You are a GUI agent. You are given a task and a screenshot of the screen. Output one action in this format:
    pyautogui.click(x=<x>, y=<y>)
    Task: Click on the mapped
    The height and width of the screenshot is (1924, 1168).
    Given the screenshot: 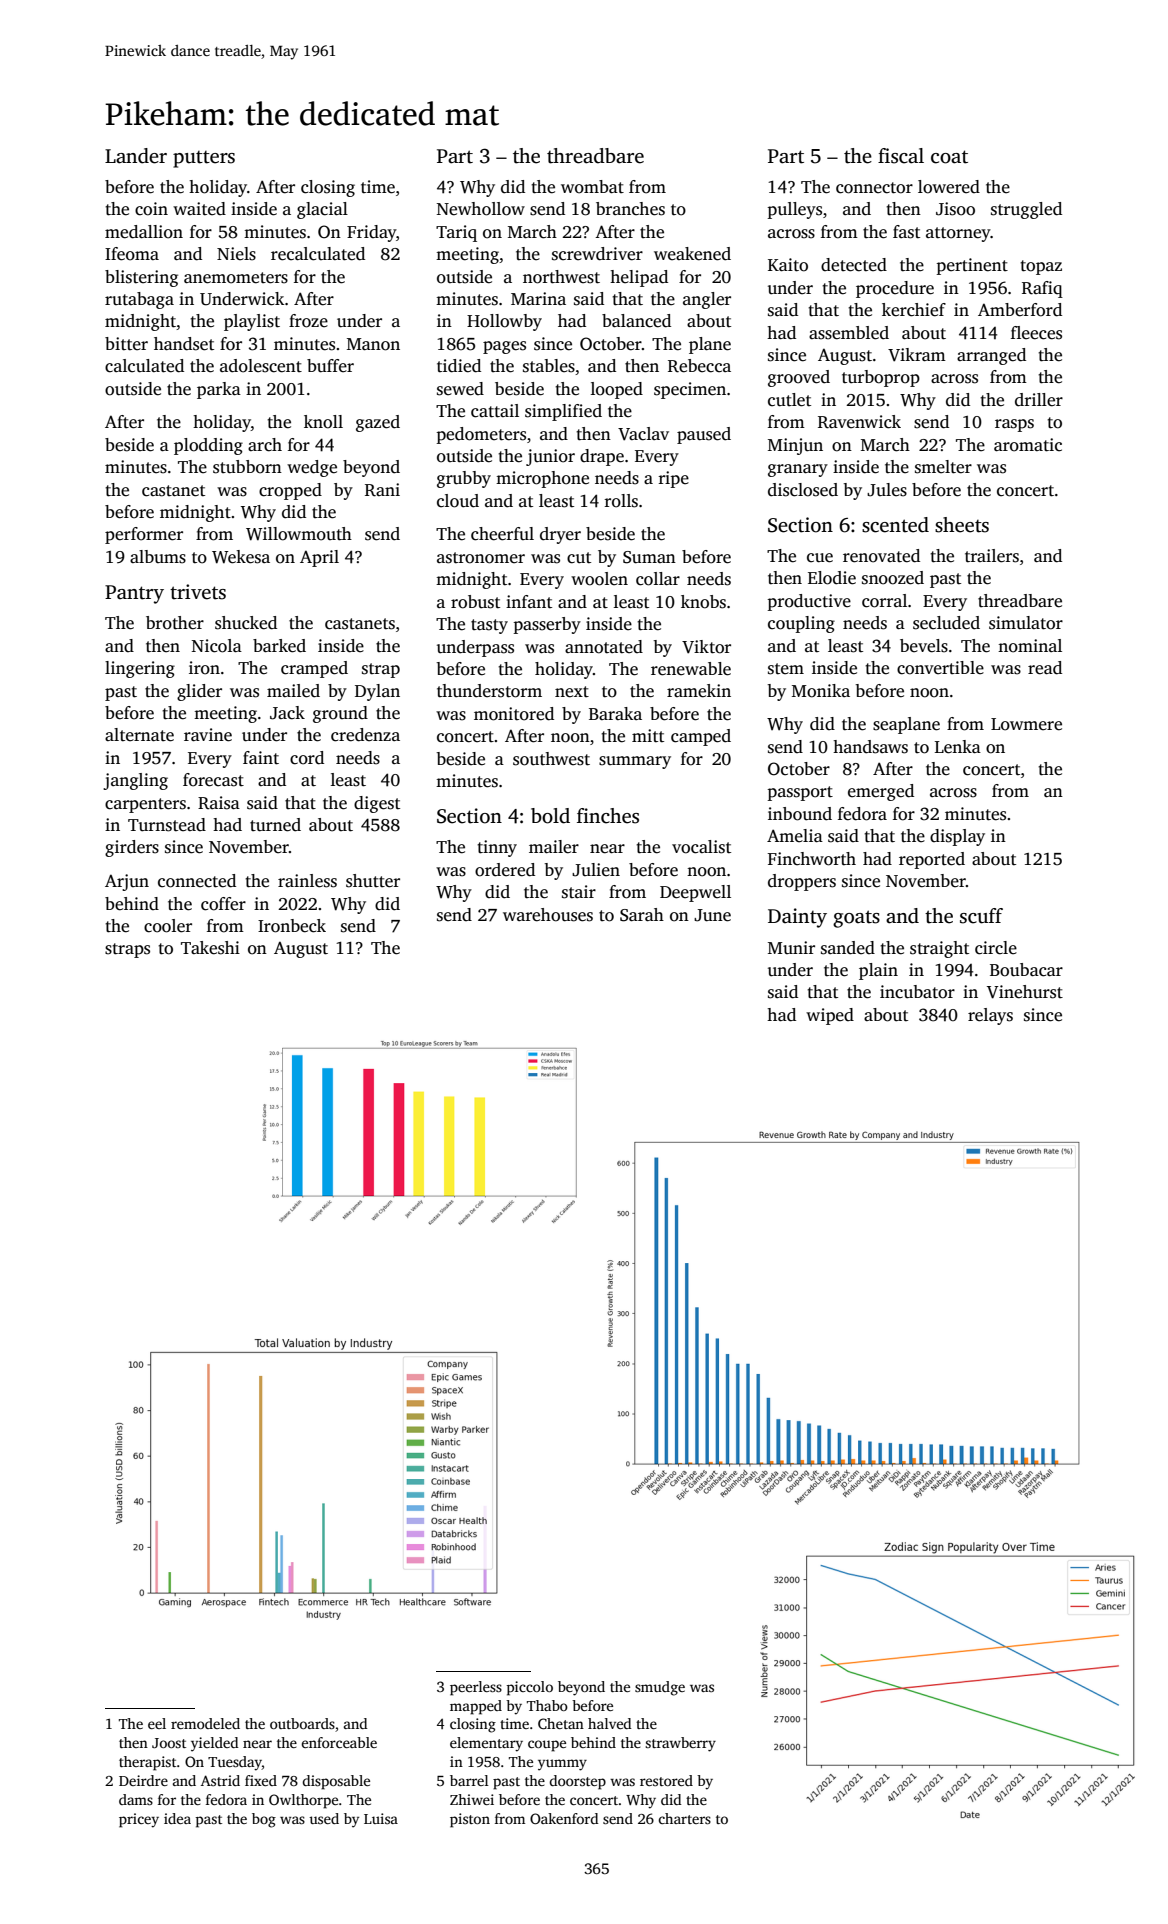 What is the action you would take?
    pyautogui.click(x=476, y=1707)
